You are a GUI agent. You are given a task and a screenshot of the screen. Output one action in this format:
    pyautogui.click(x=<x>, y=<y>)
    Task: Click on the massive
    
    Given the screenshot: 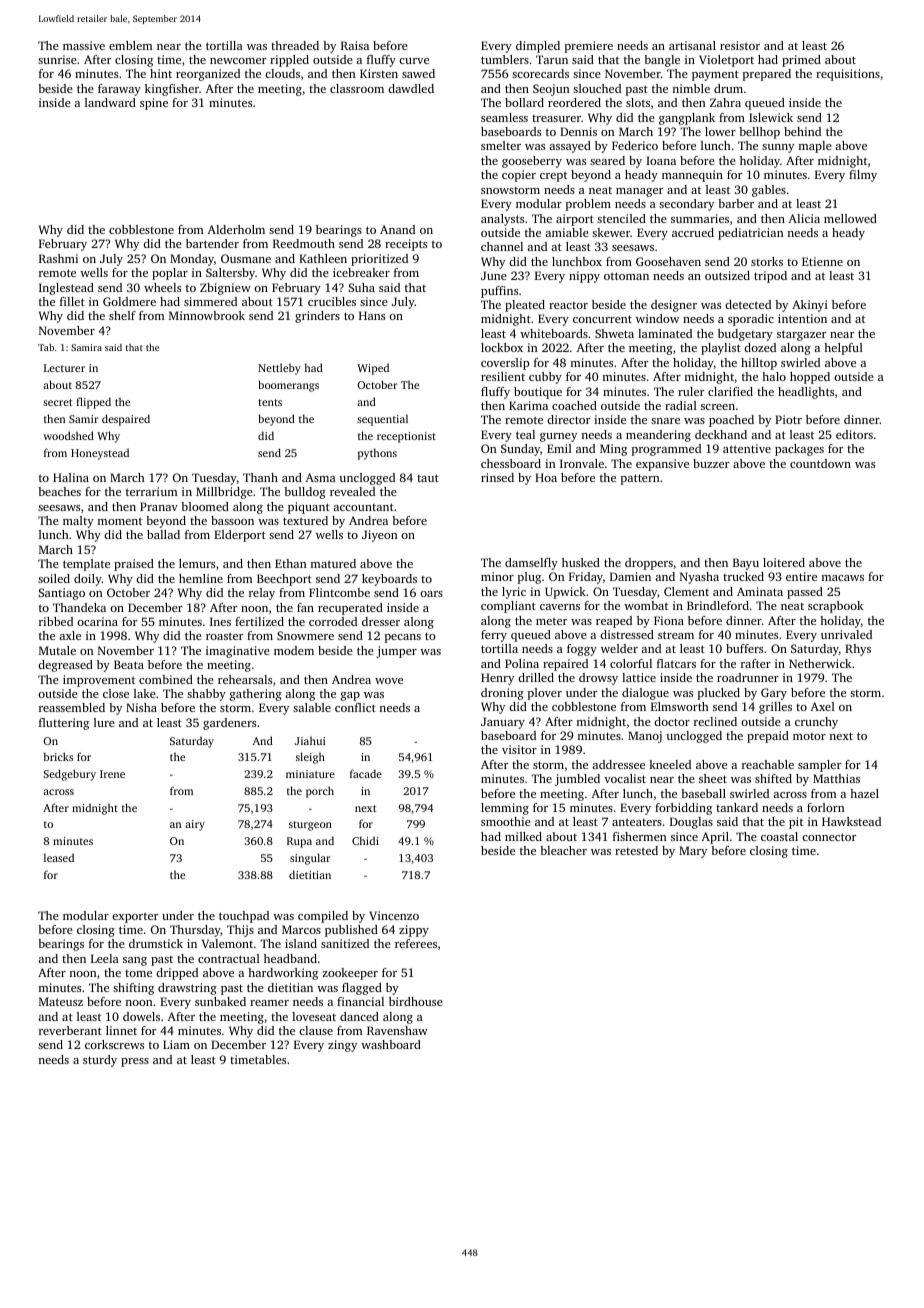 What is the action you would take?
    pyautogui.click(x=84, y=45)
